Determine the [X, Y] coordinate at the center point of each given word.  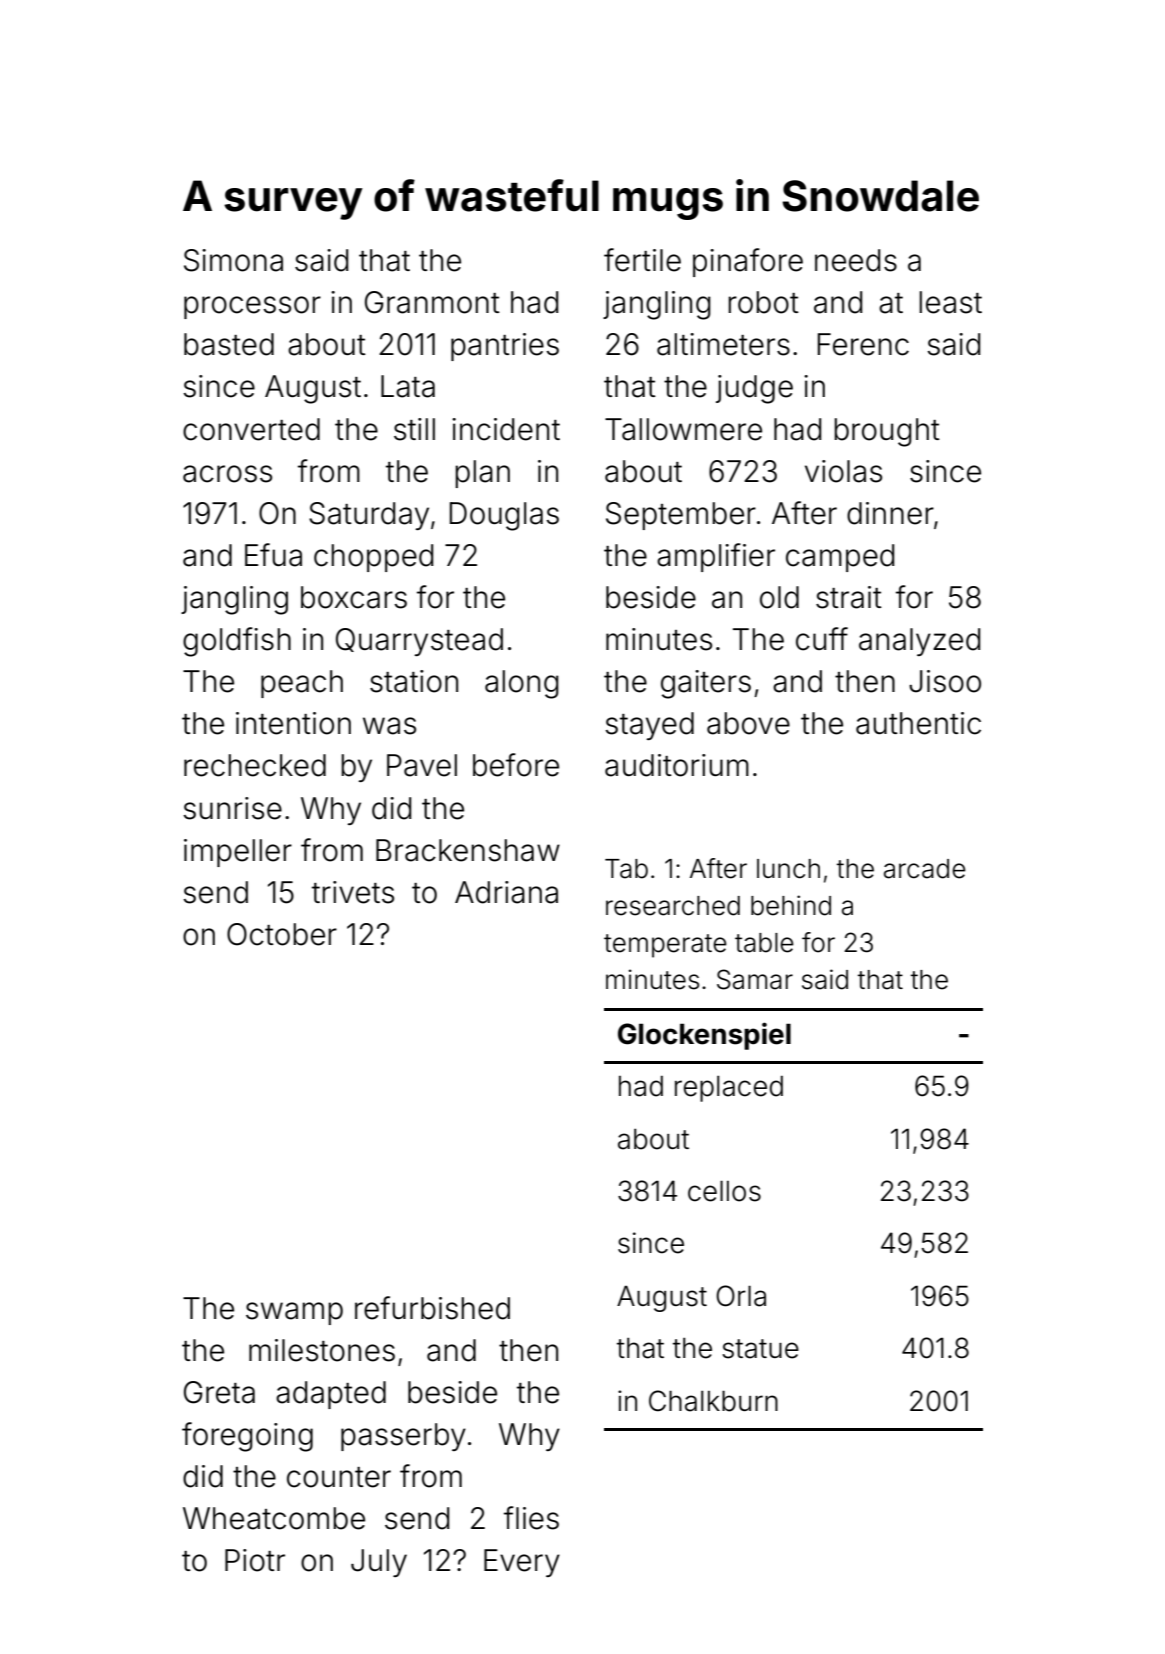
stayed [649, 726]
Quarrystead [419, 642]
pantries [505, 347]
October [282, 934]
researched [673, 906]
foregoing [247, 1437]
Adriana [506, 892]
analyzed [919, 642]
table [764, 943]
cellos [724, 1191]
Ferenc [863, 344]
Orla [741, 1296]
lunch [788, 869]
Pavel [422, 765]
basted [229, 344]
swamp [294, 1313]
